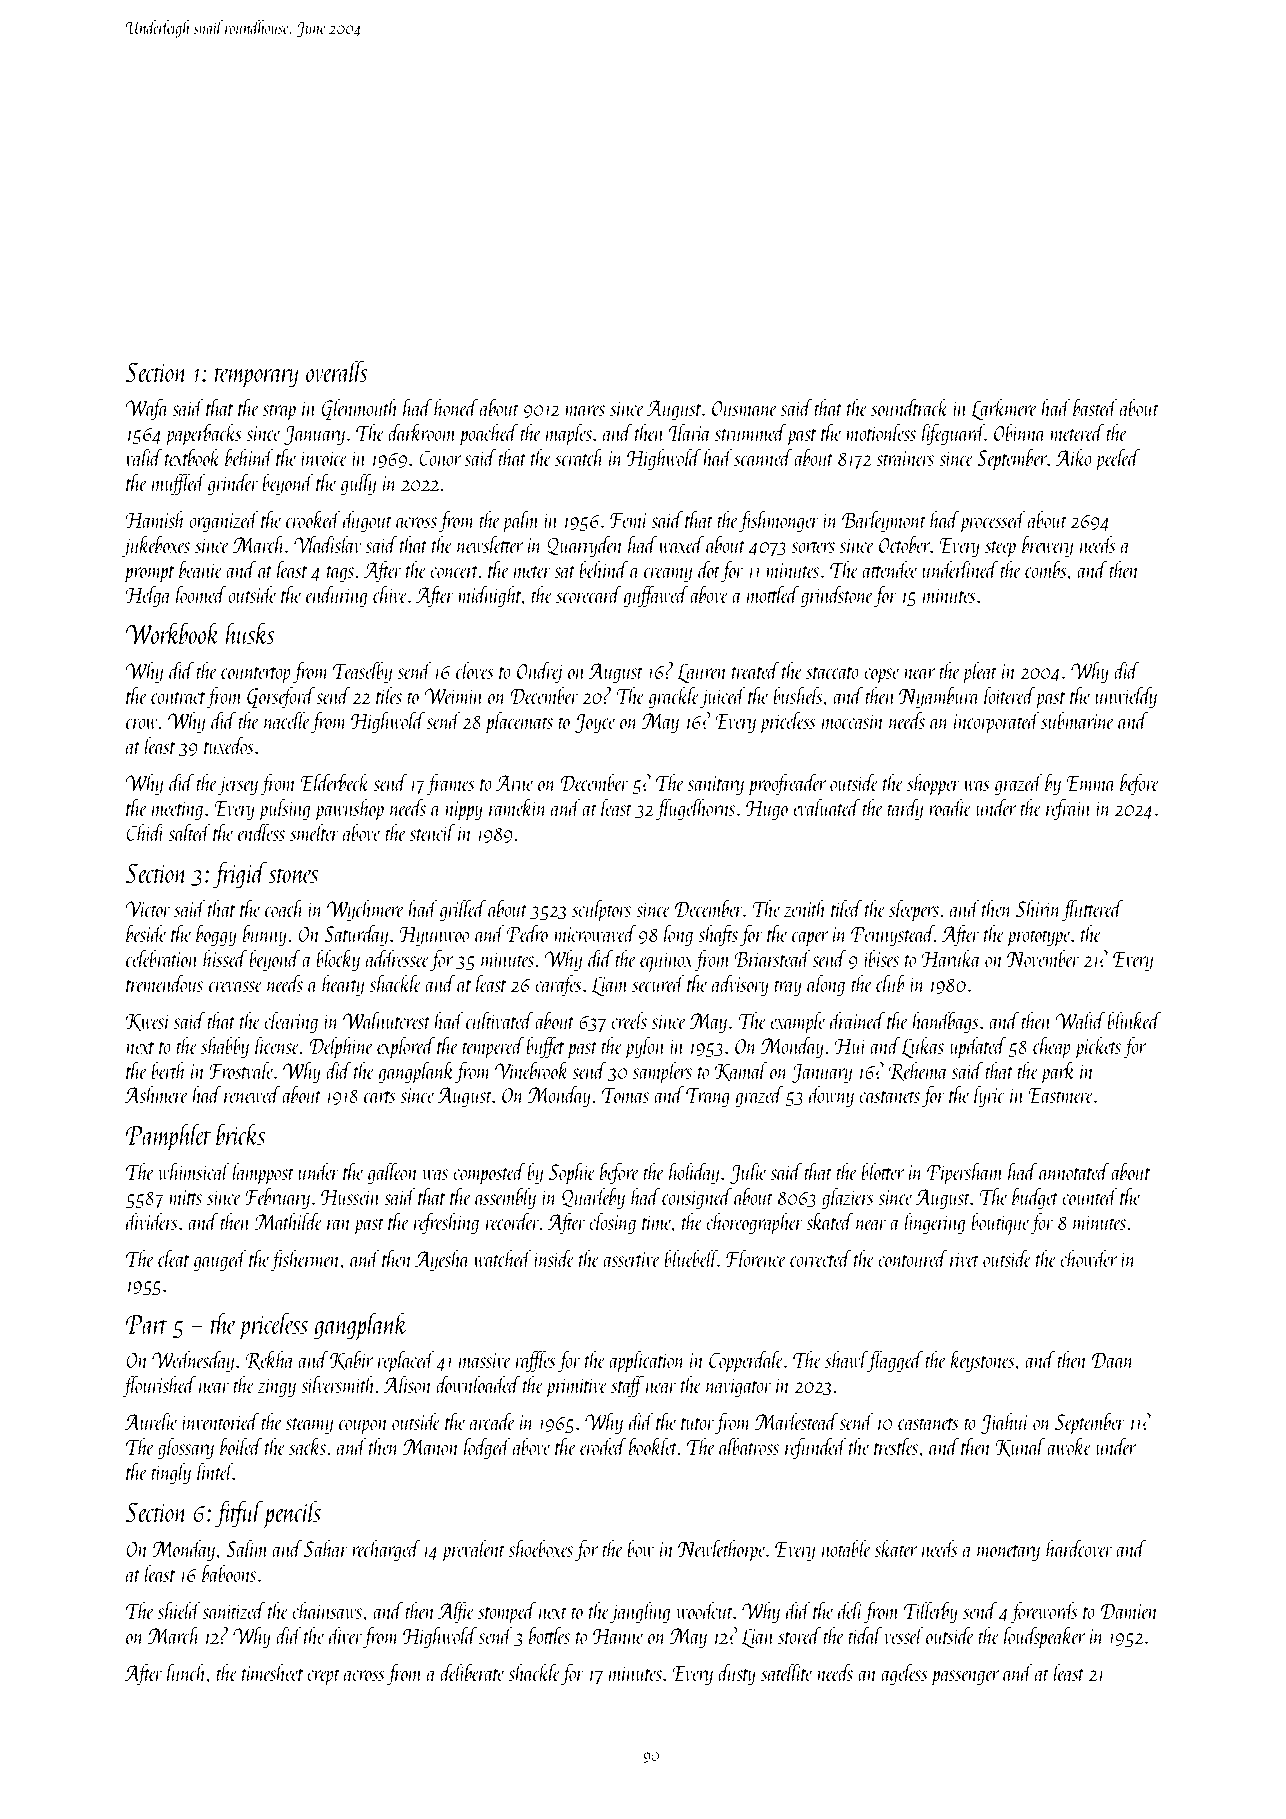 The height and width of the screenshot is (1819, 1286). I want to click on Lauren, so click(702, 673).
